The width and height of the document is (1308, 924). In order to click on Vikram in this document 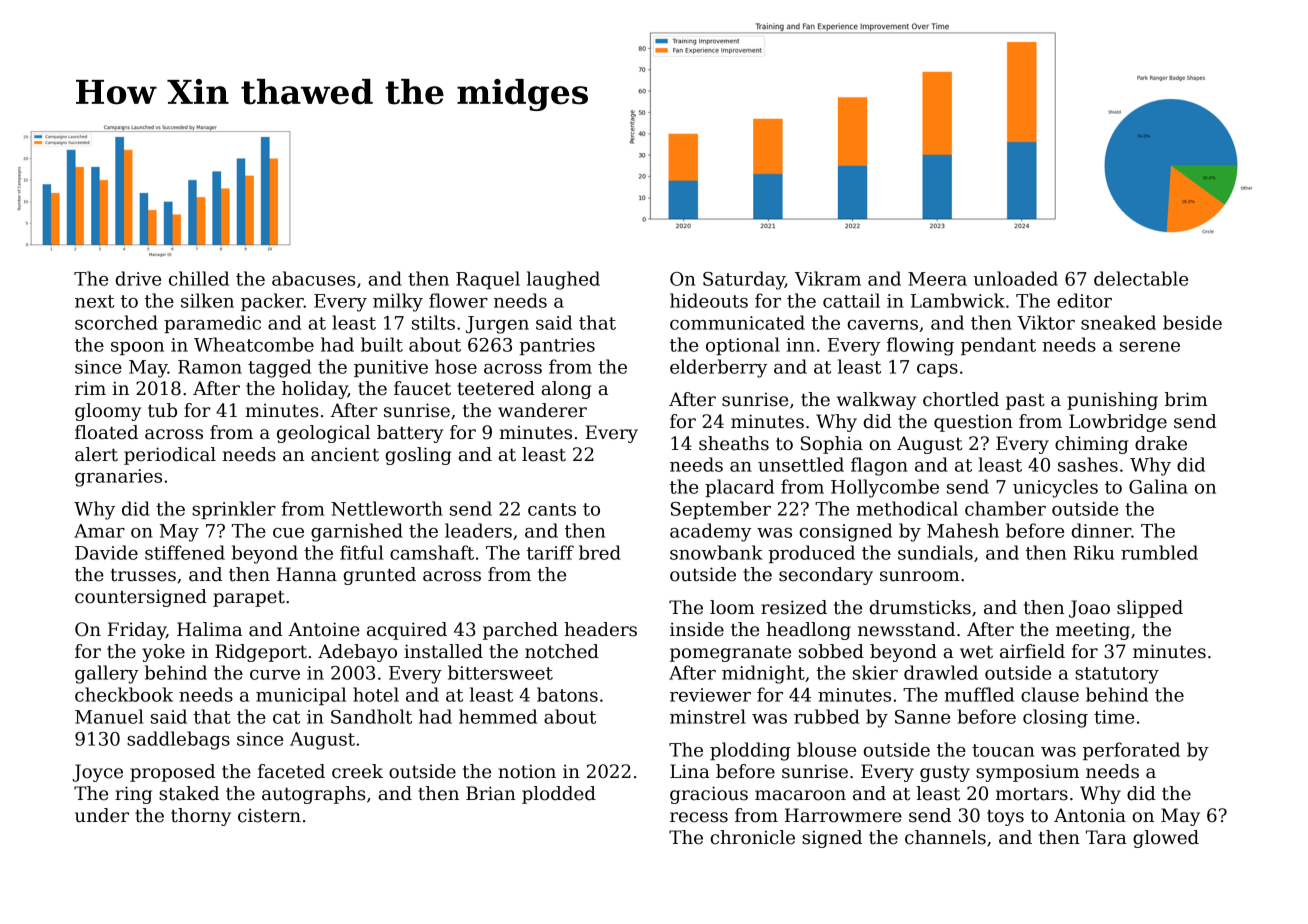, I will do `click(828, 278)`.
